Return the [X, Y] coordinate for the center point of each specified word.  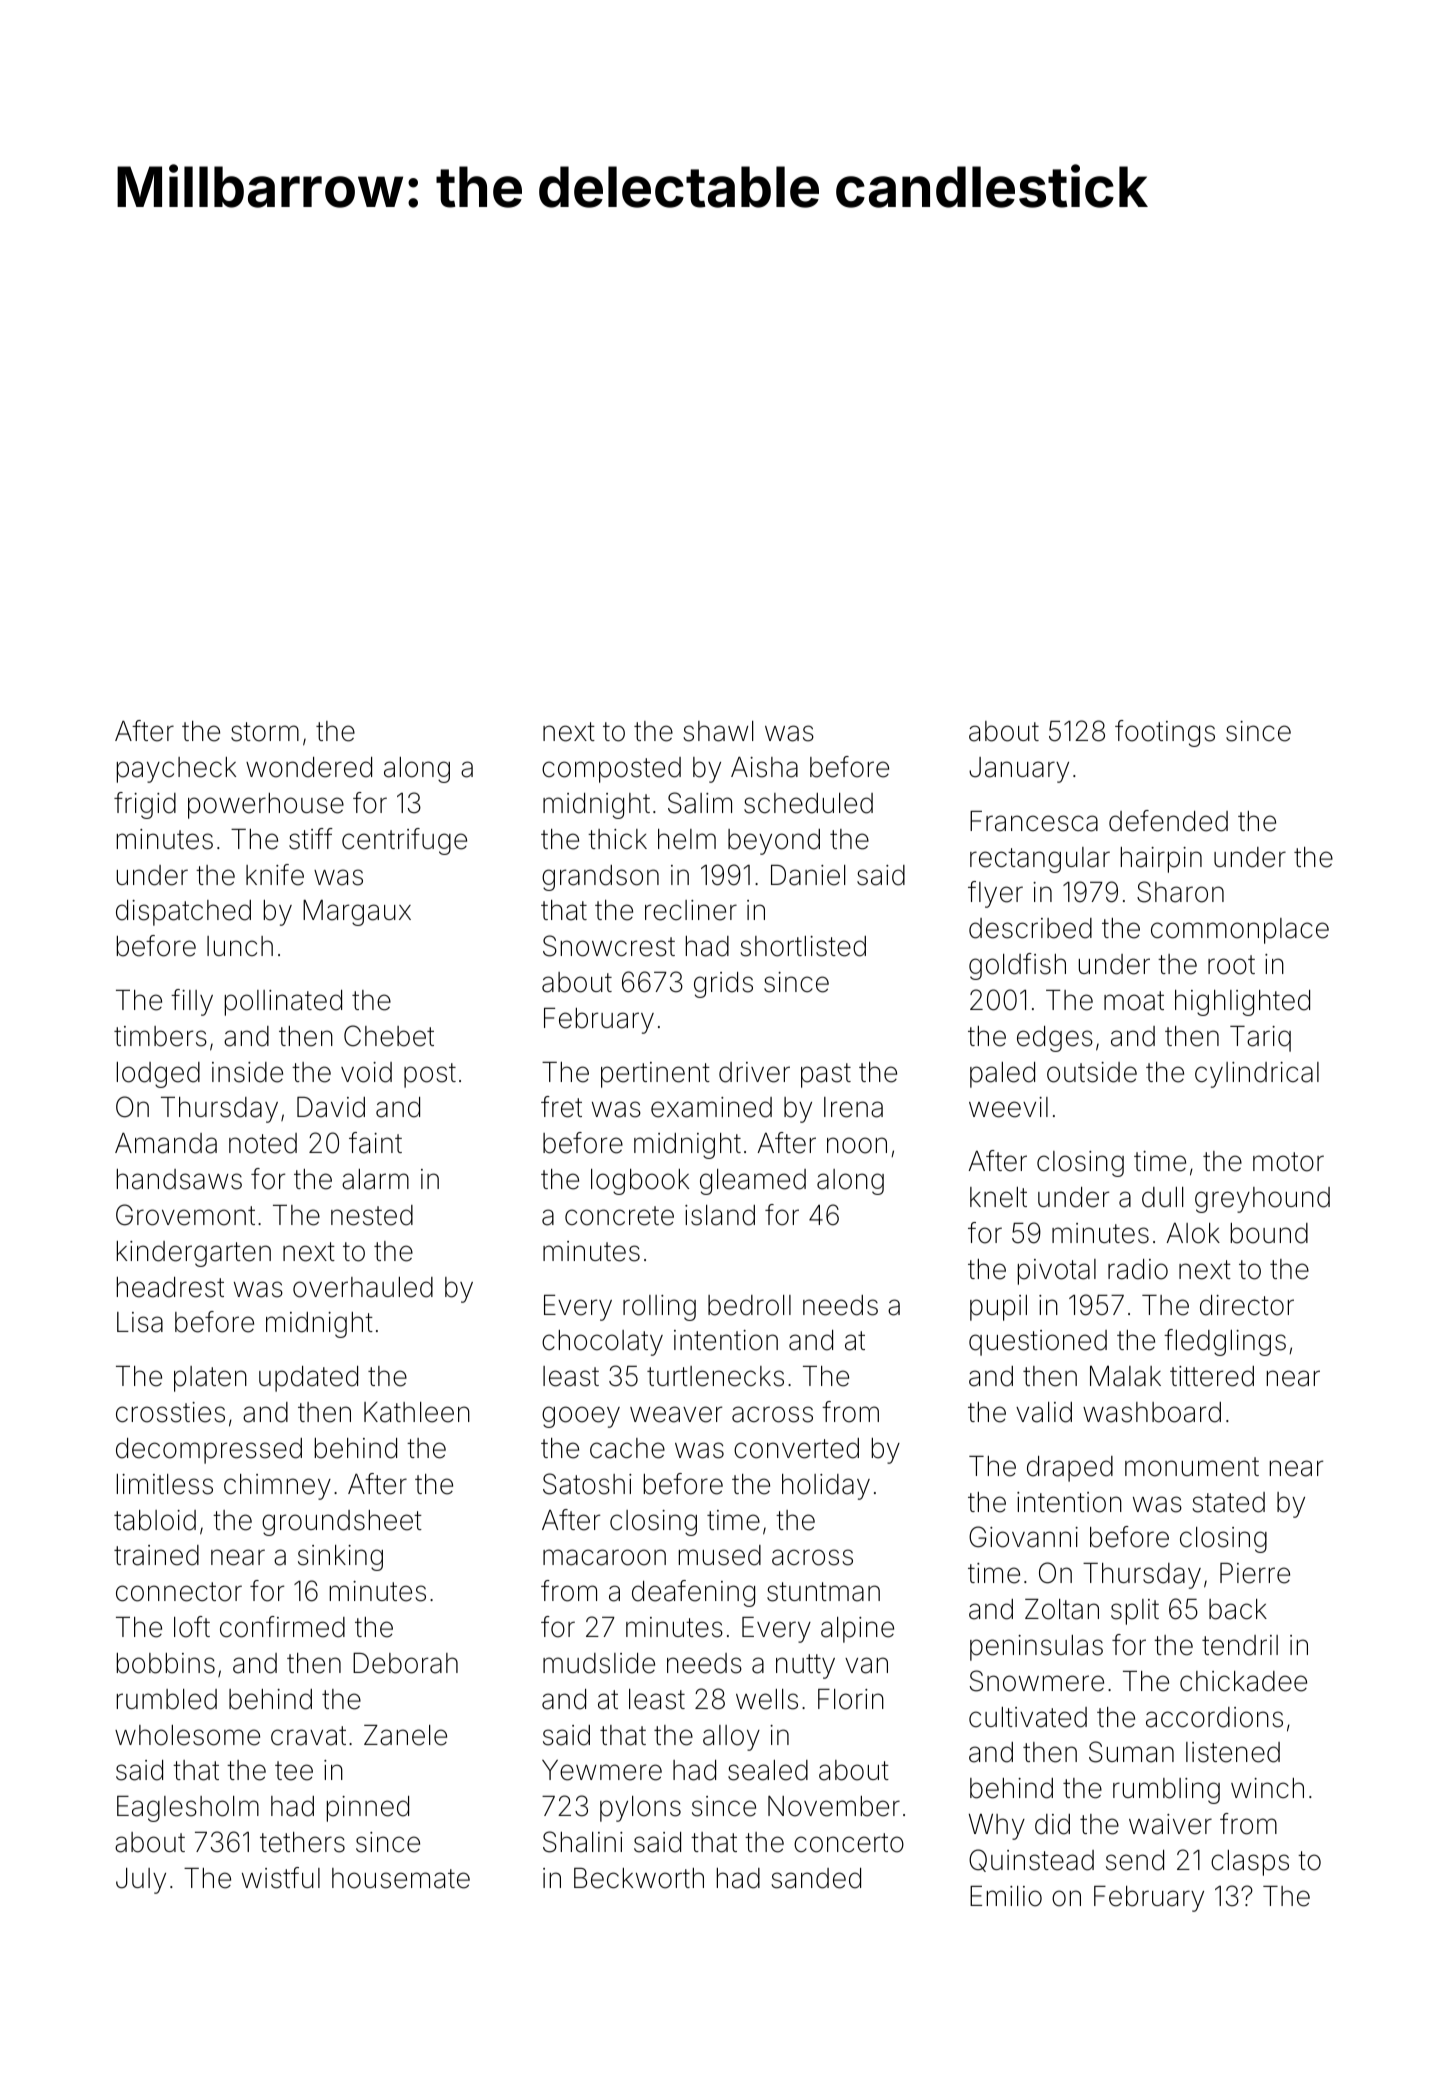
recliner [691, 910]
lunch [240, 946]
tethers [302, 1842]
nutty [805, 1666]
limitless [165, 1484]
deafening [693, 1593]
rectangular [1040, 860]
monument [1192, 1467]
